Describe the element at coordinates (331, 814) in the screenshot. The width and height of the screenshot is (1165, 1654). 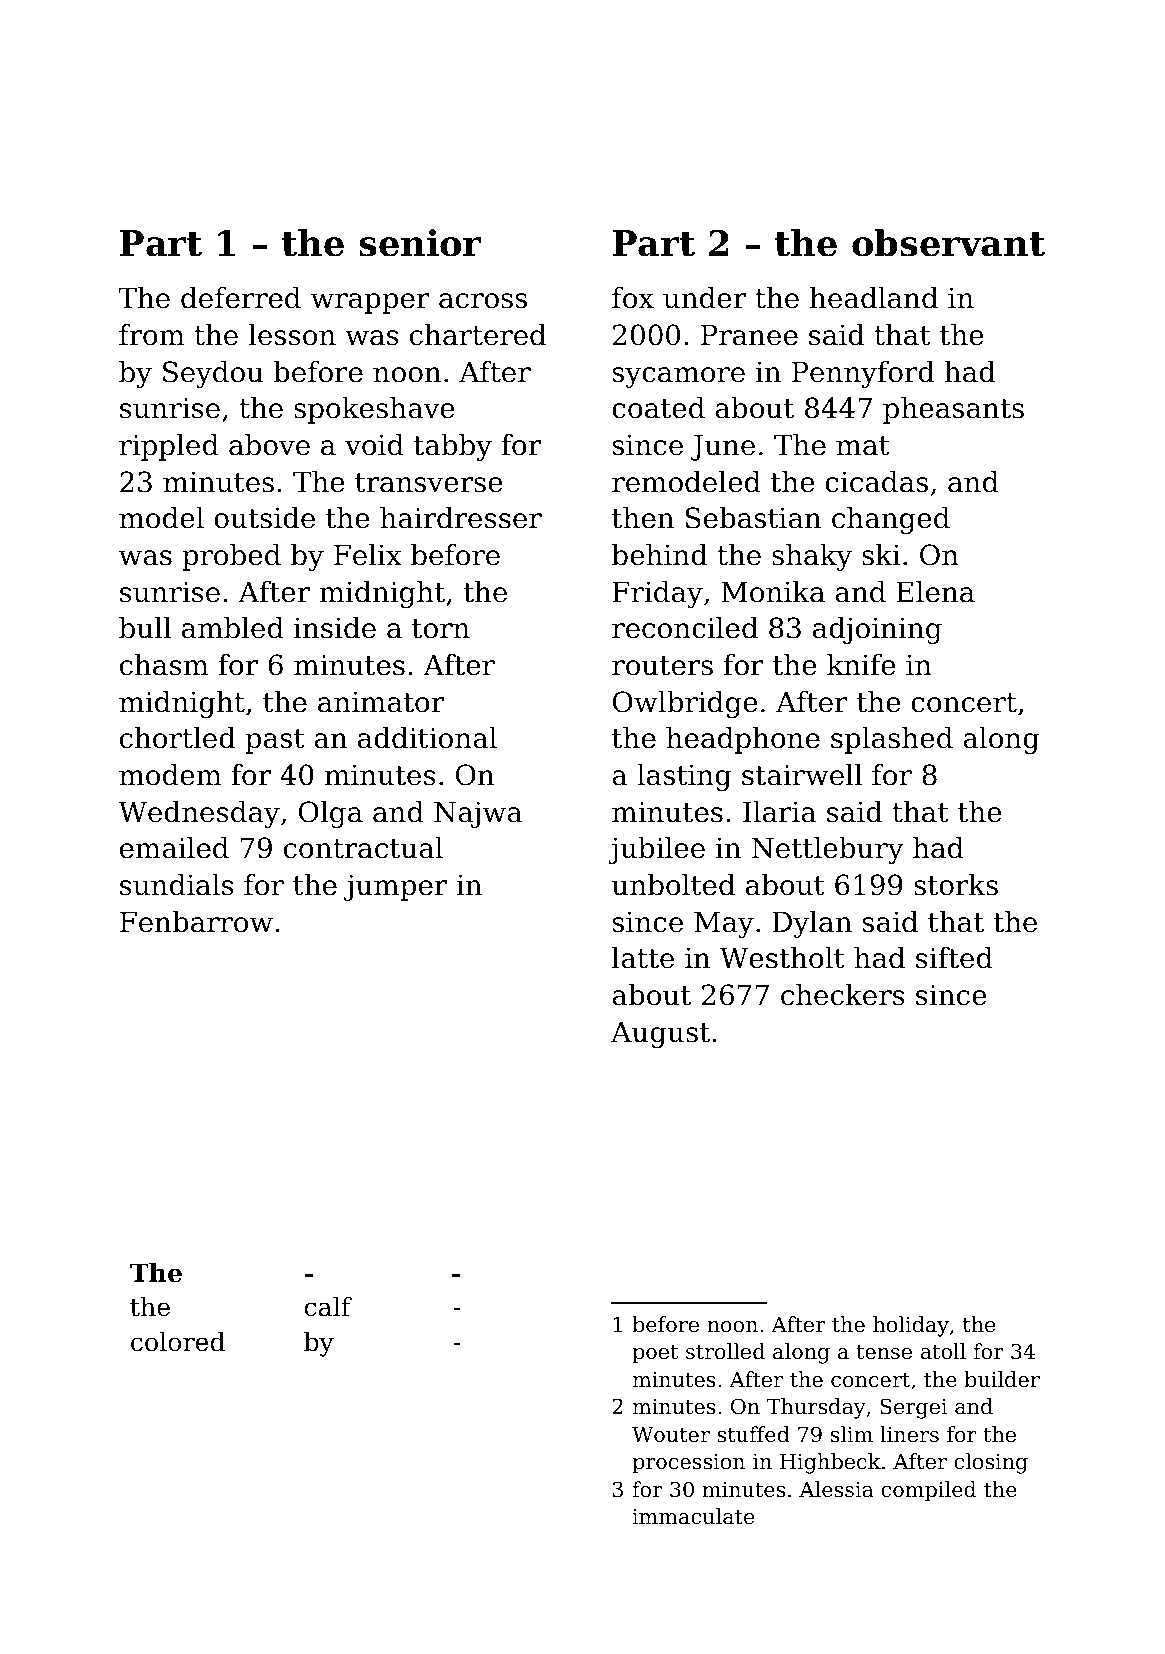
I see `Olga` at that location.
